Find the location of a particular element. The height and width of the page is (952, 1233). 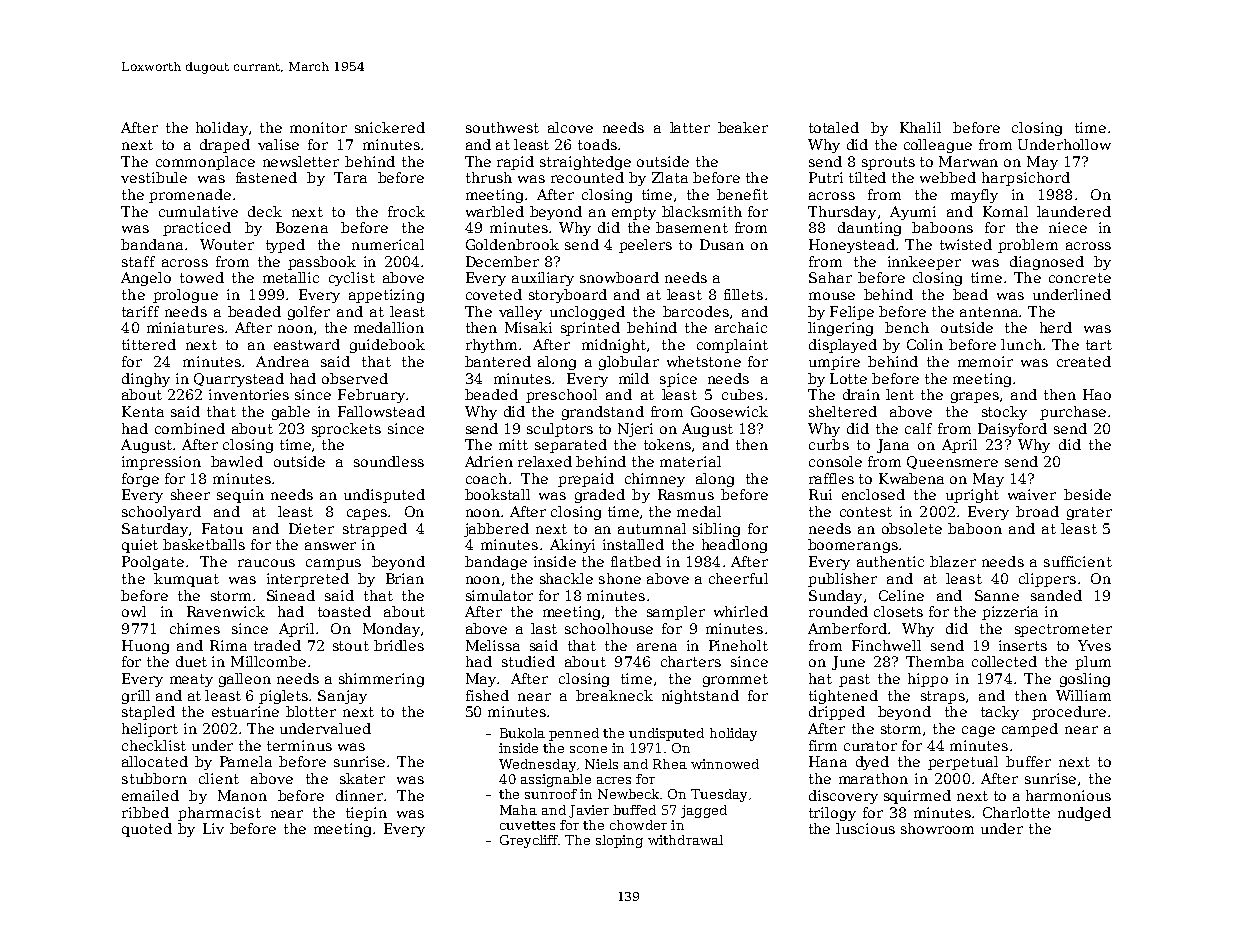

Liv is located at coordinates (213, 828).
